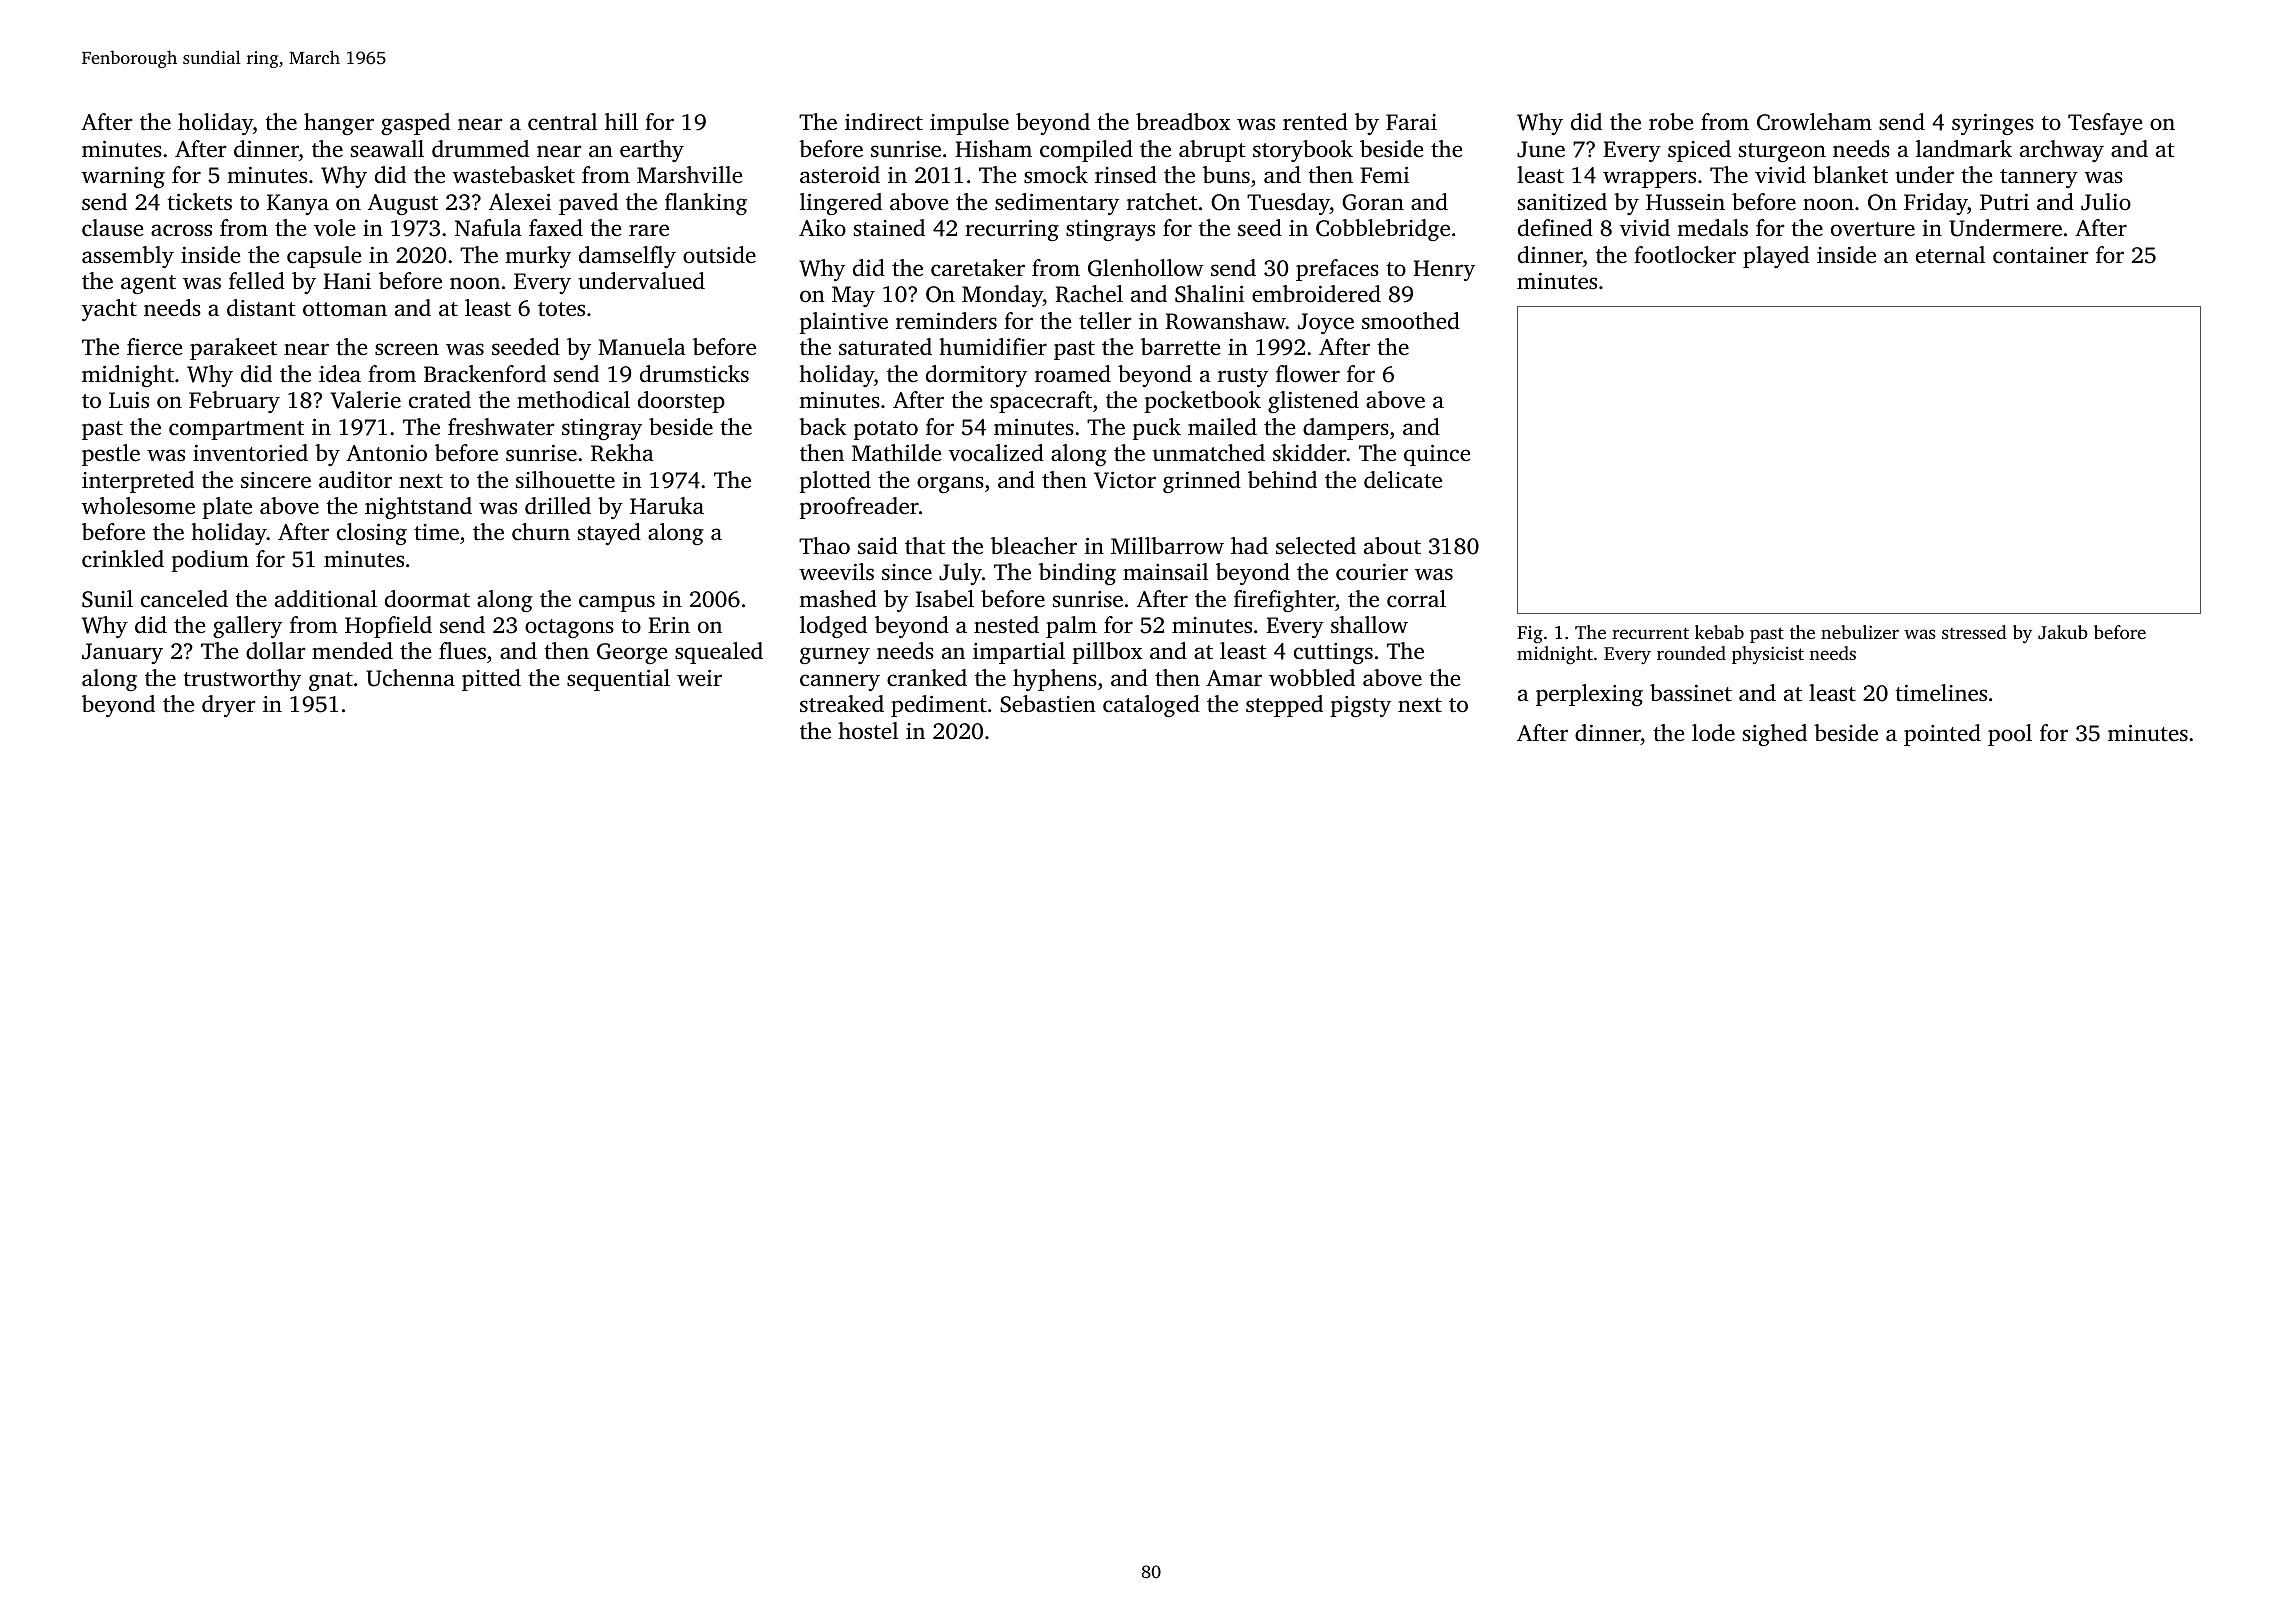  What do you see at coordinates (1151, 706) in the screenshot?
I see `cataloged` at bounding box center [1151, 706].
